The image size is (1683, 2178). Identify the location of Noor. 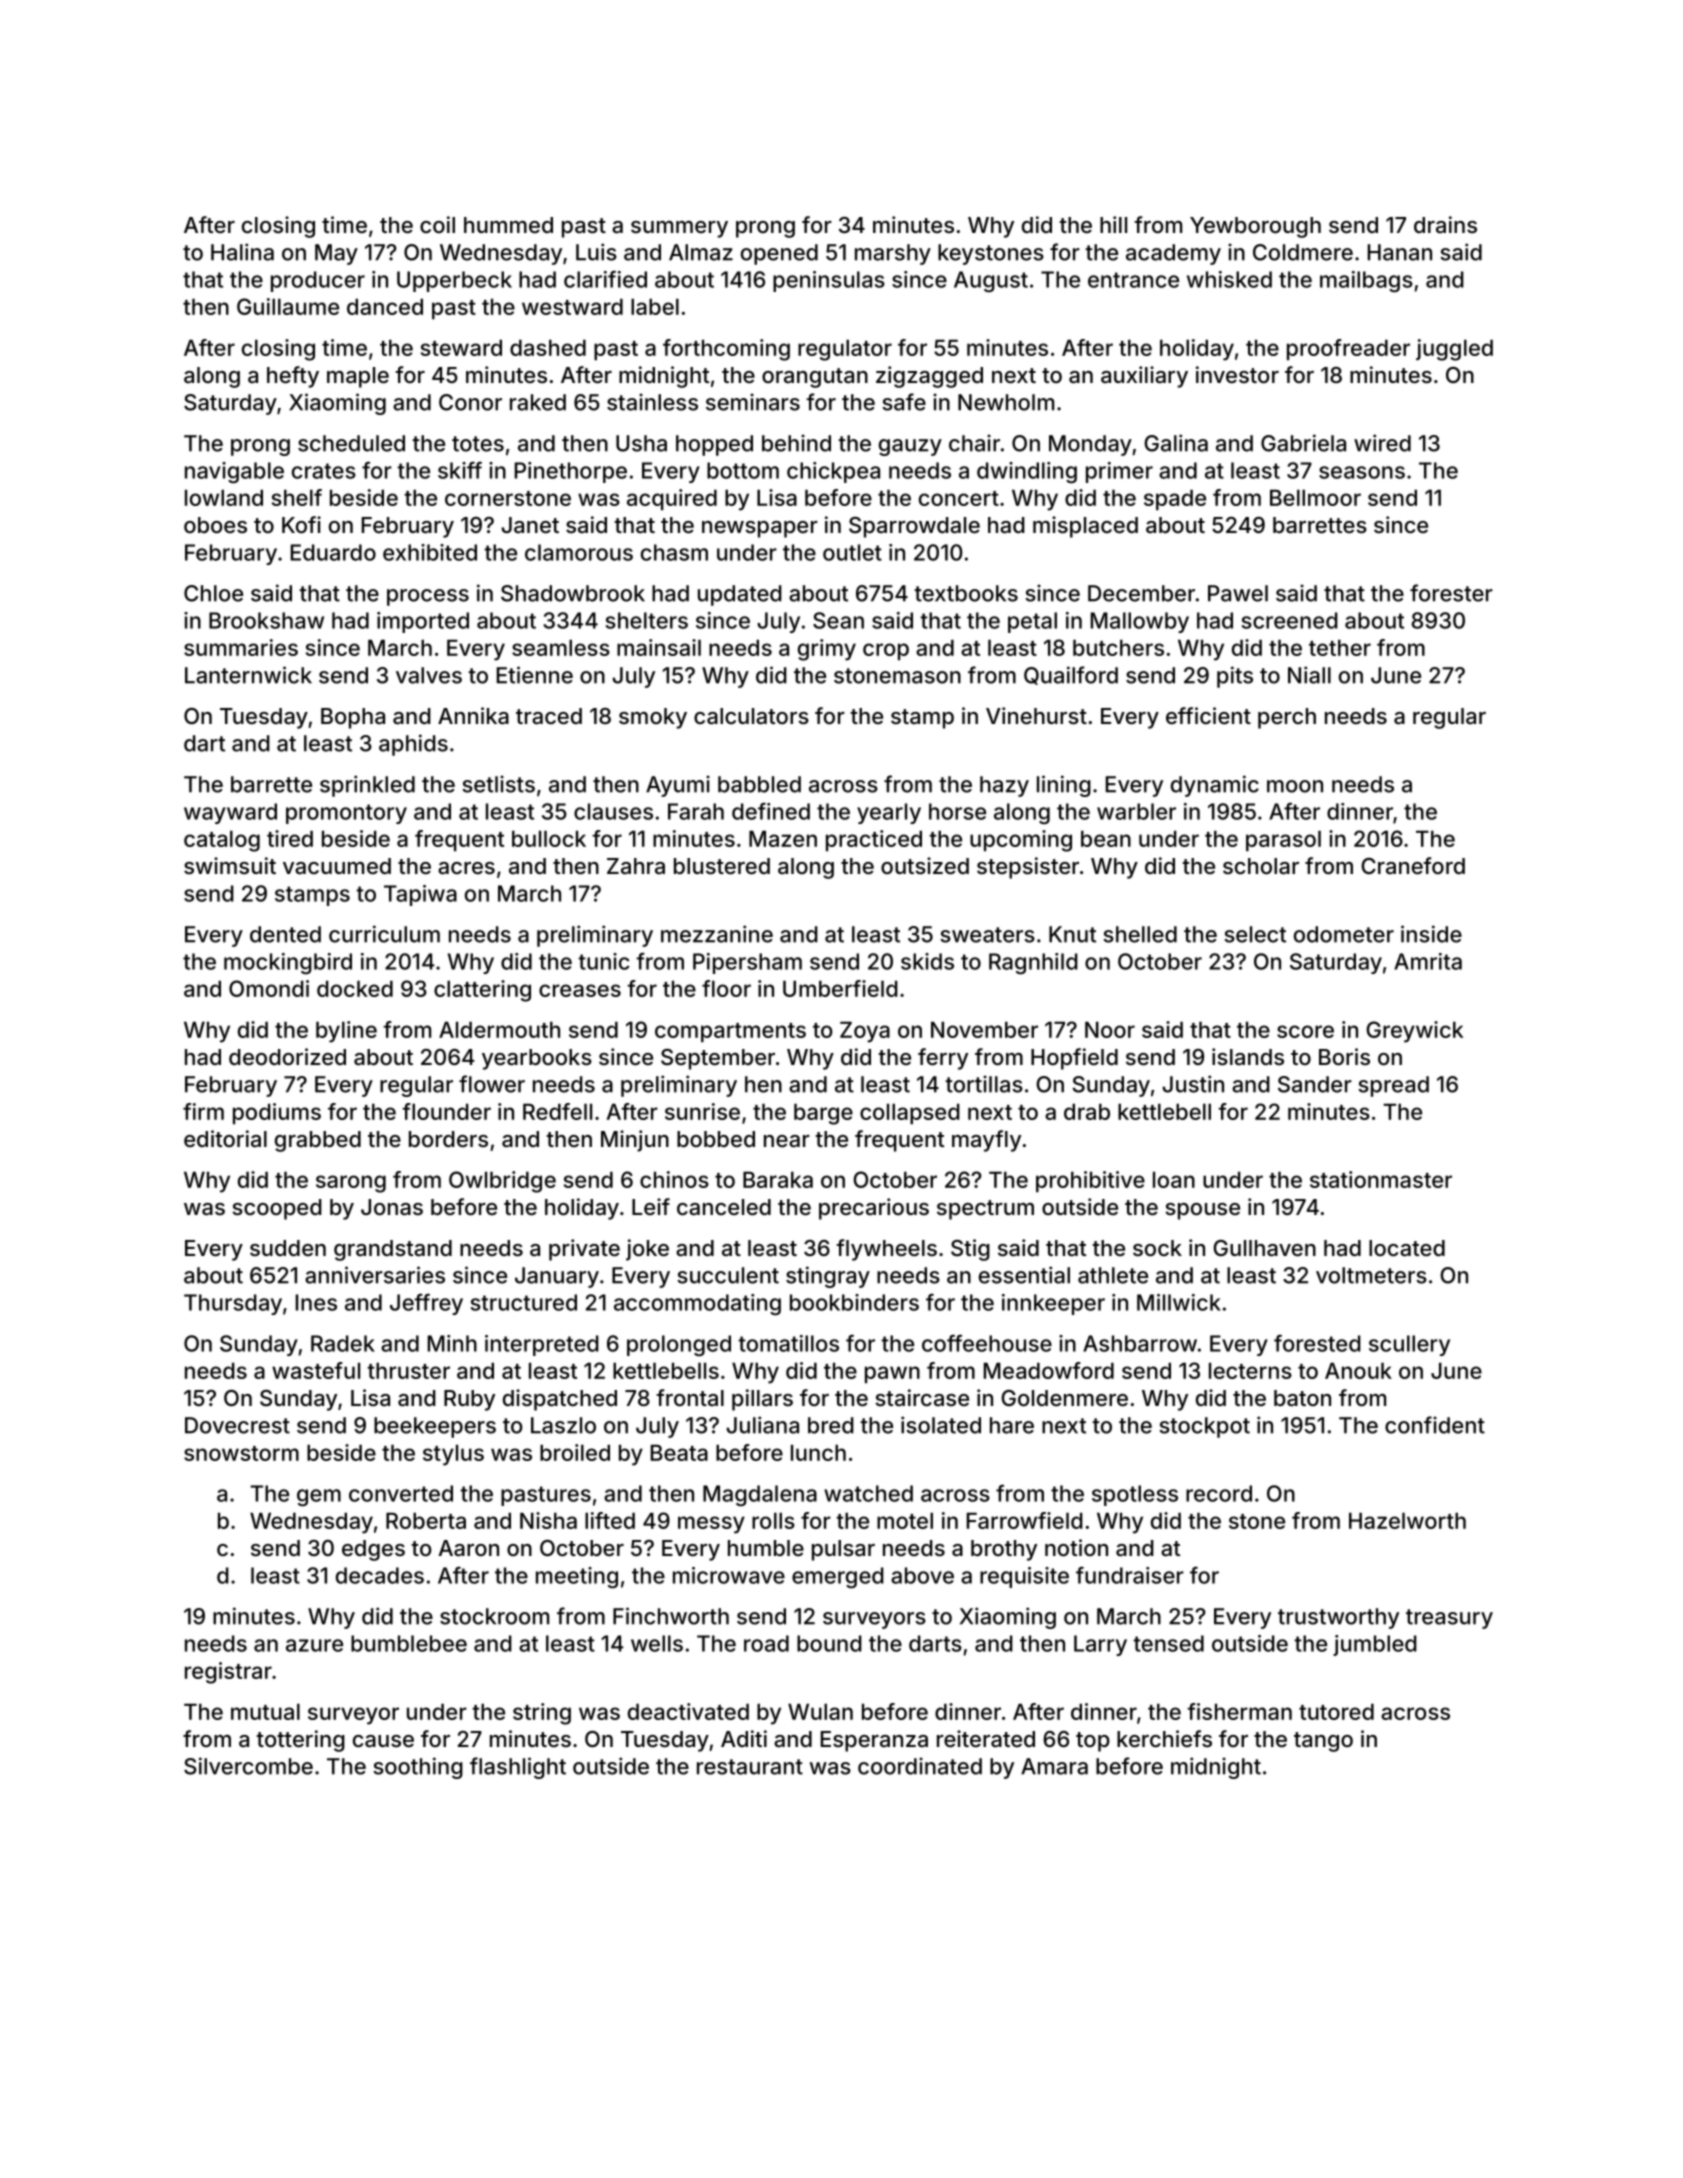
(1110, 1029).
